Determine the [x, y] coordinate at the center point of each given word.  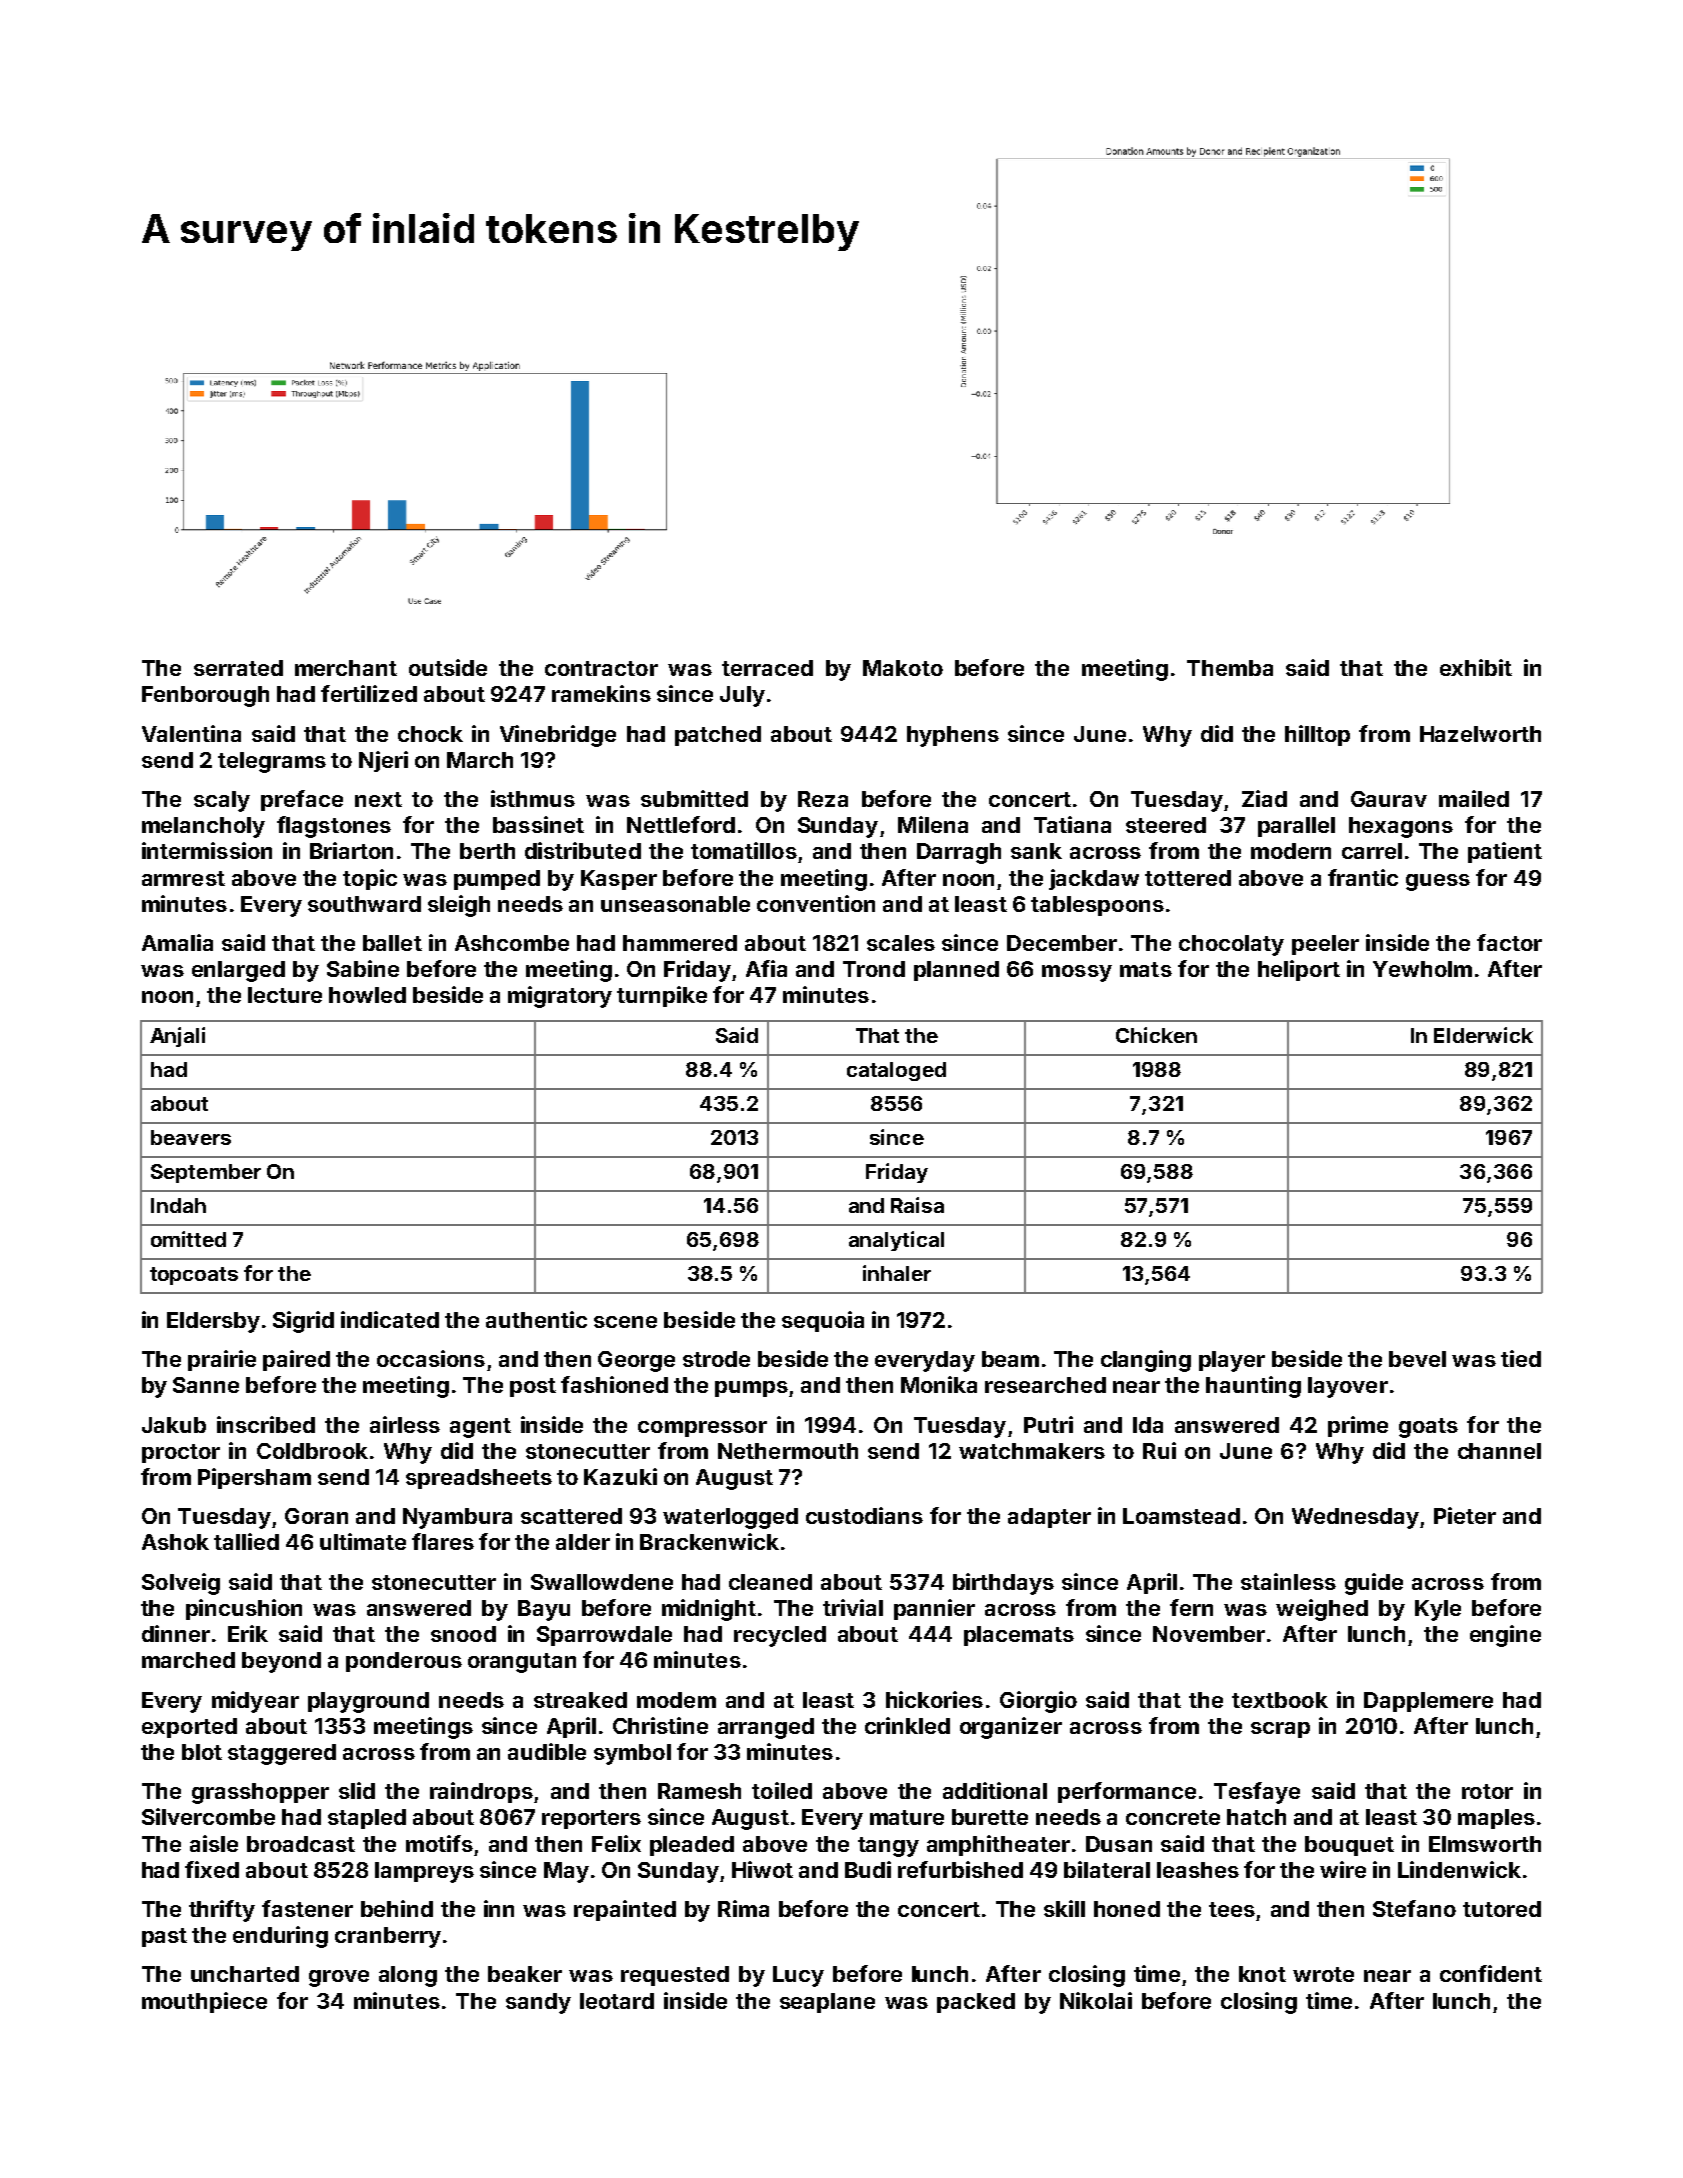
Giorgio [1038, 1702]
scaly [222, 801]
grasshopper [260, 1793]
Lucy [798, 1976]
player [1232, 1361]
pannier [934, 1609]
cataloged [896, 1071]
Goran [316, 1516]
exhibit [1476, 667]
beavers [191, 1137]
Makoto [903, 668]
